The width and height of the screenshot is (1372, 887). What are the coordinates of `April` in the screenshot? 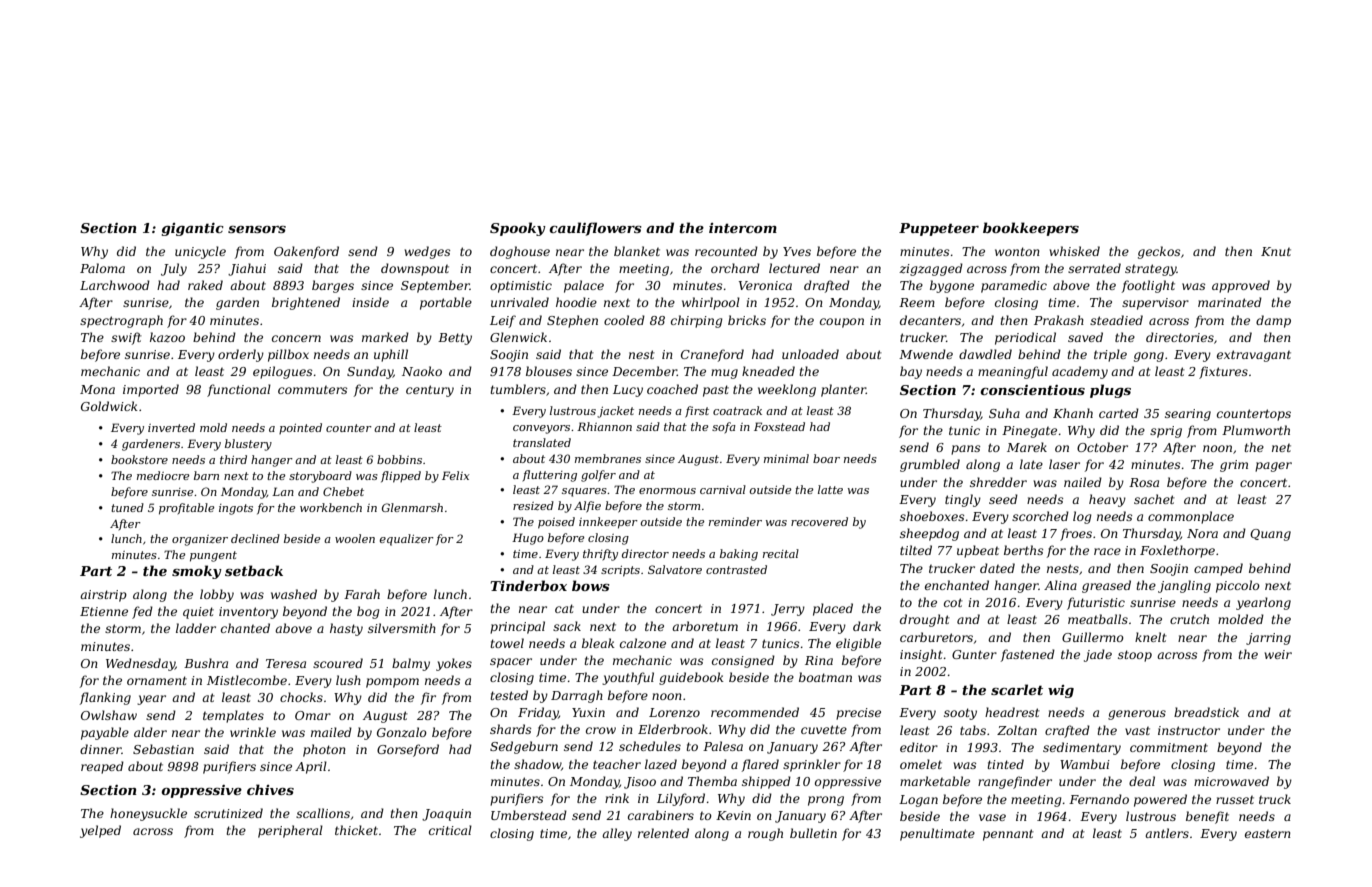 It's located at (311, 767).
